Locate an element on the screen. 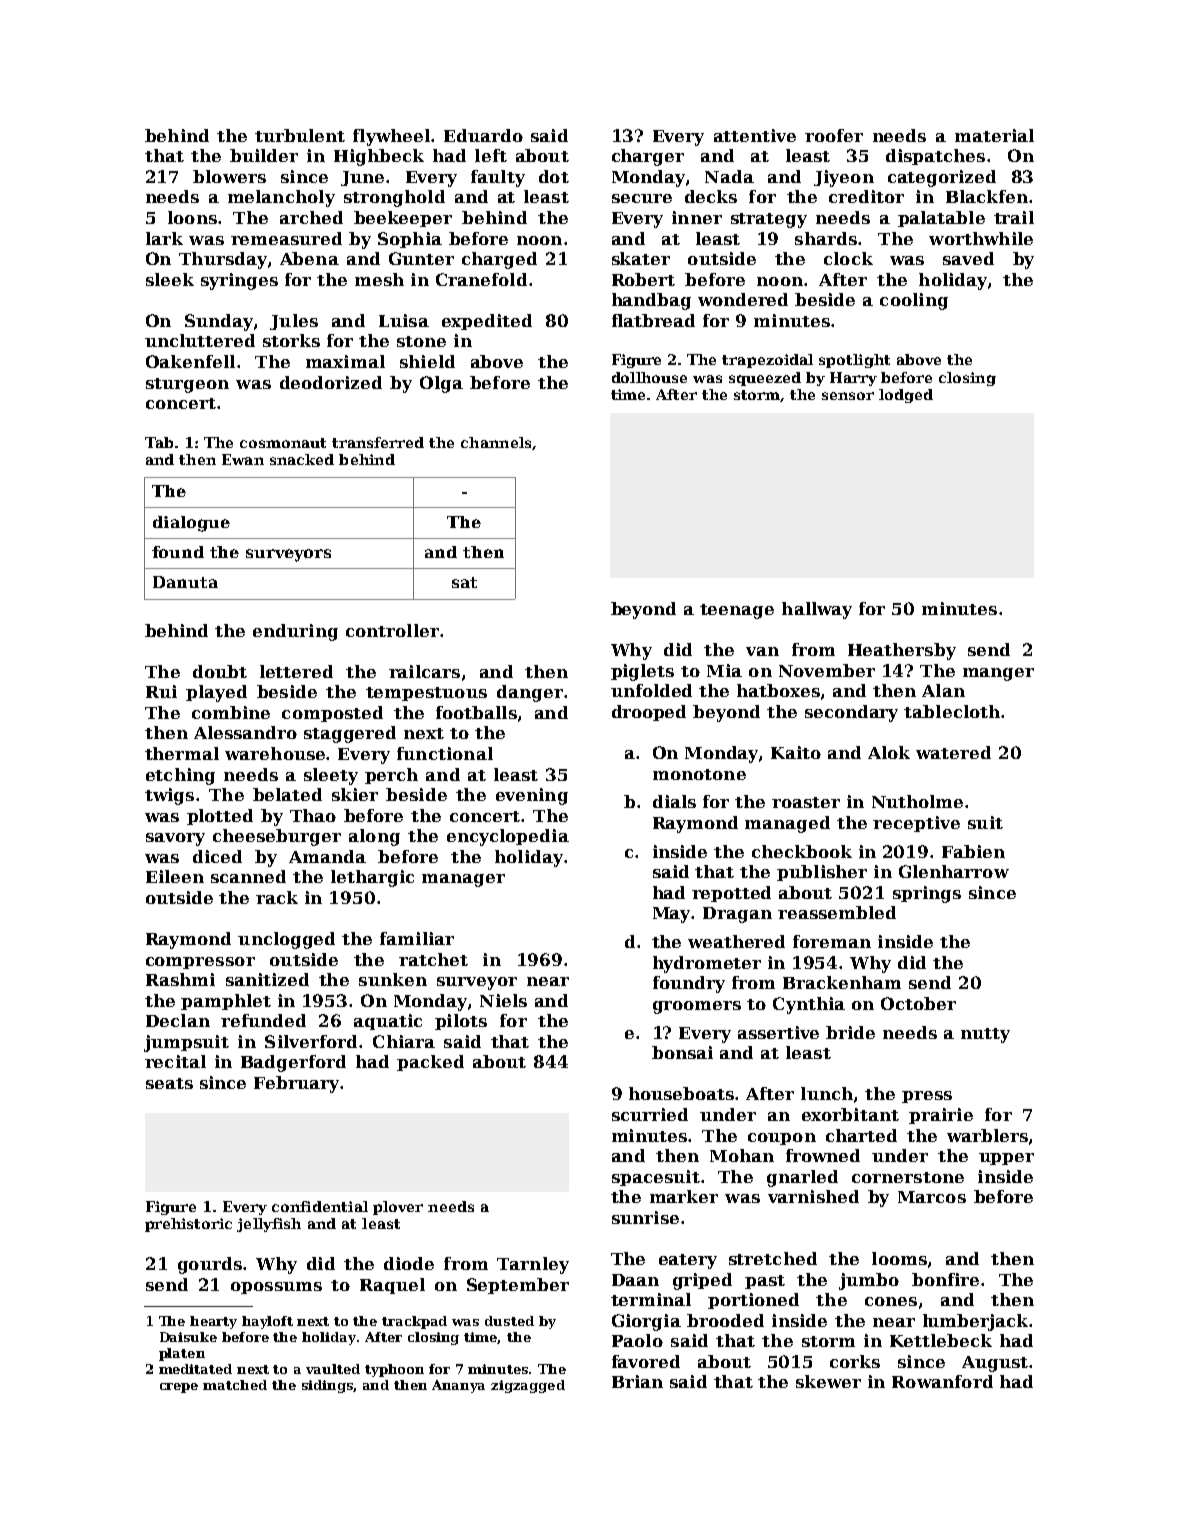 Image resolution: width=1179 pixels, height=1526 pixels. Rashmi is located at coordinates (180, 979).
